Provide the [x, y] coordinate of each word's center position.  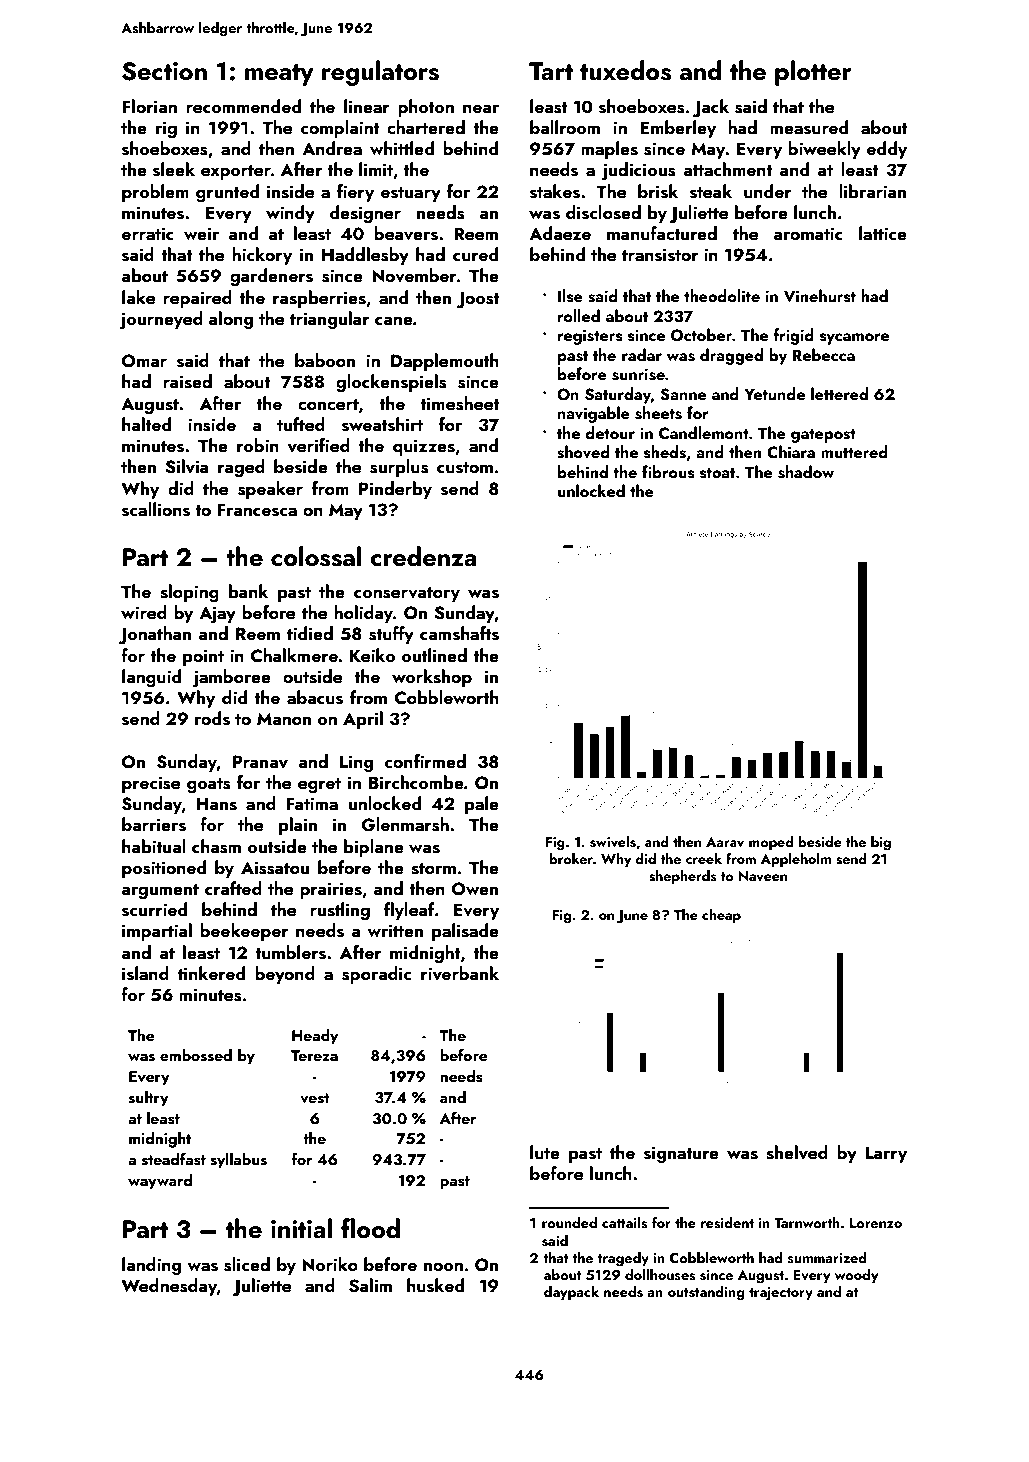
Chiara [791, 452]
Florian [149, 106]
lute [545, 1152]
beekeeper [244, 932]
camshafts [459, 633]
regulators [380, 73]
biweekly [824, 150]
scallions [156, 509]
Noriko [330, 1264]
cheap [721, 916]
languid [151, 678]
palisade [465, 932]
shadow [806, 472]
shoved [583, 452]
